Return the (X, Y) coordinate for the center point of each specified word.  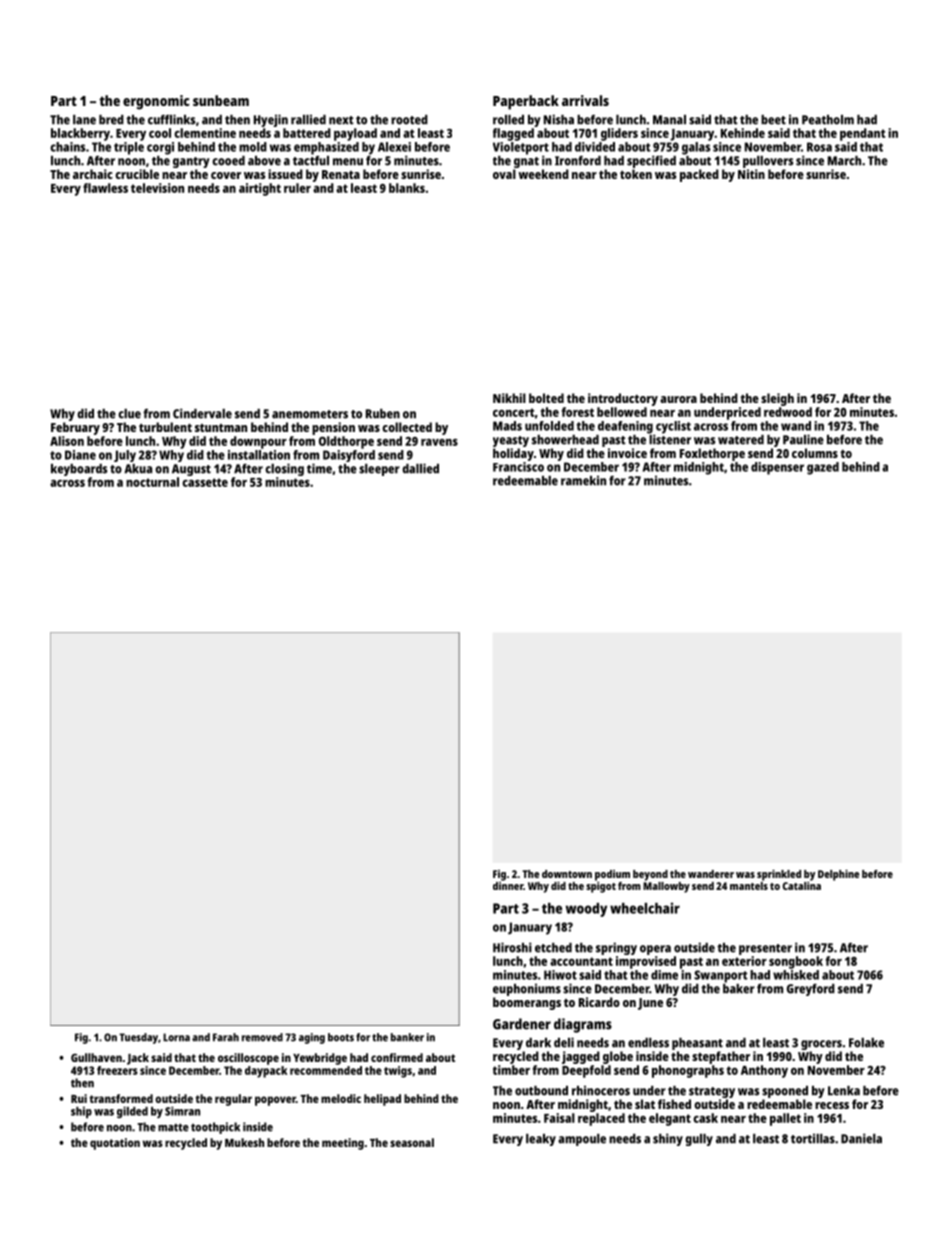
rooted (409, 120)
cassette (205, 482)
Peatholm (828, 120)
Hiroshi (512, 947)
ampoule (582, 1140)
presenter (765, 949)
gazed (823, 468)
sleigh (777, 399)
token (636, 174)
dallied (420, 468)
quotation (115, 1144)
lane (84, 120)
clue (129, 414)
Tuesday (138, 1038)
